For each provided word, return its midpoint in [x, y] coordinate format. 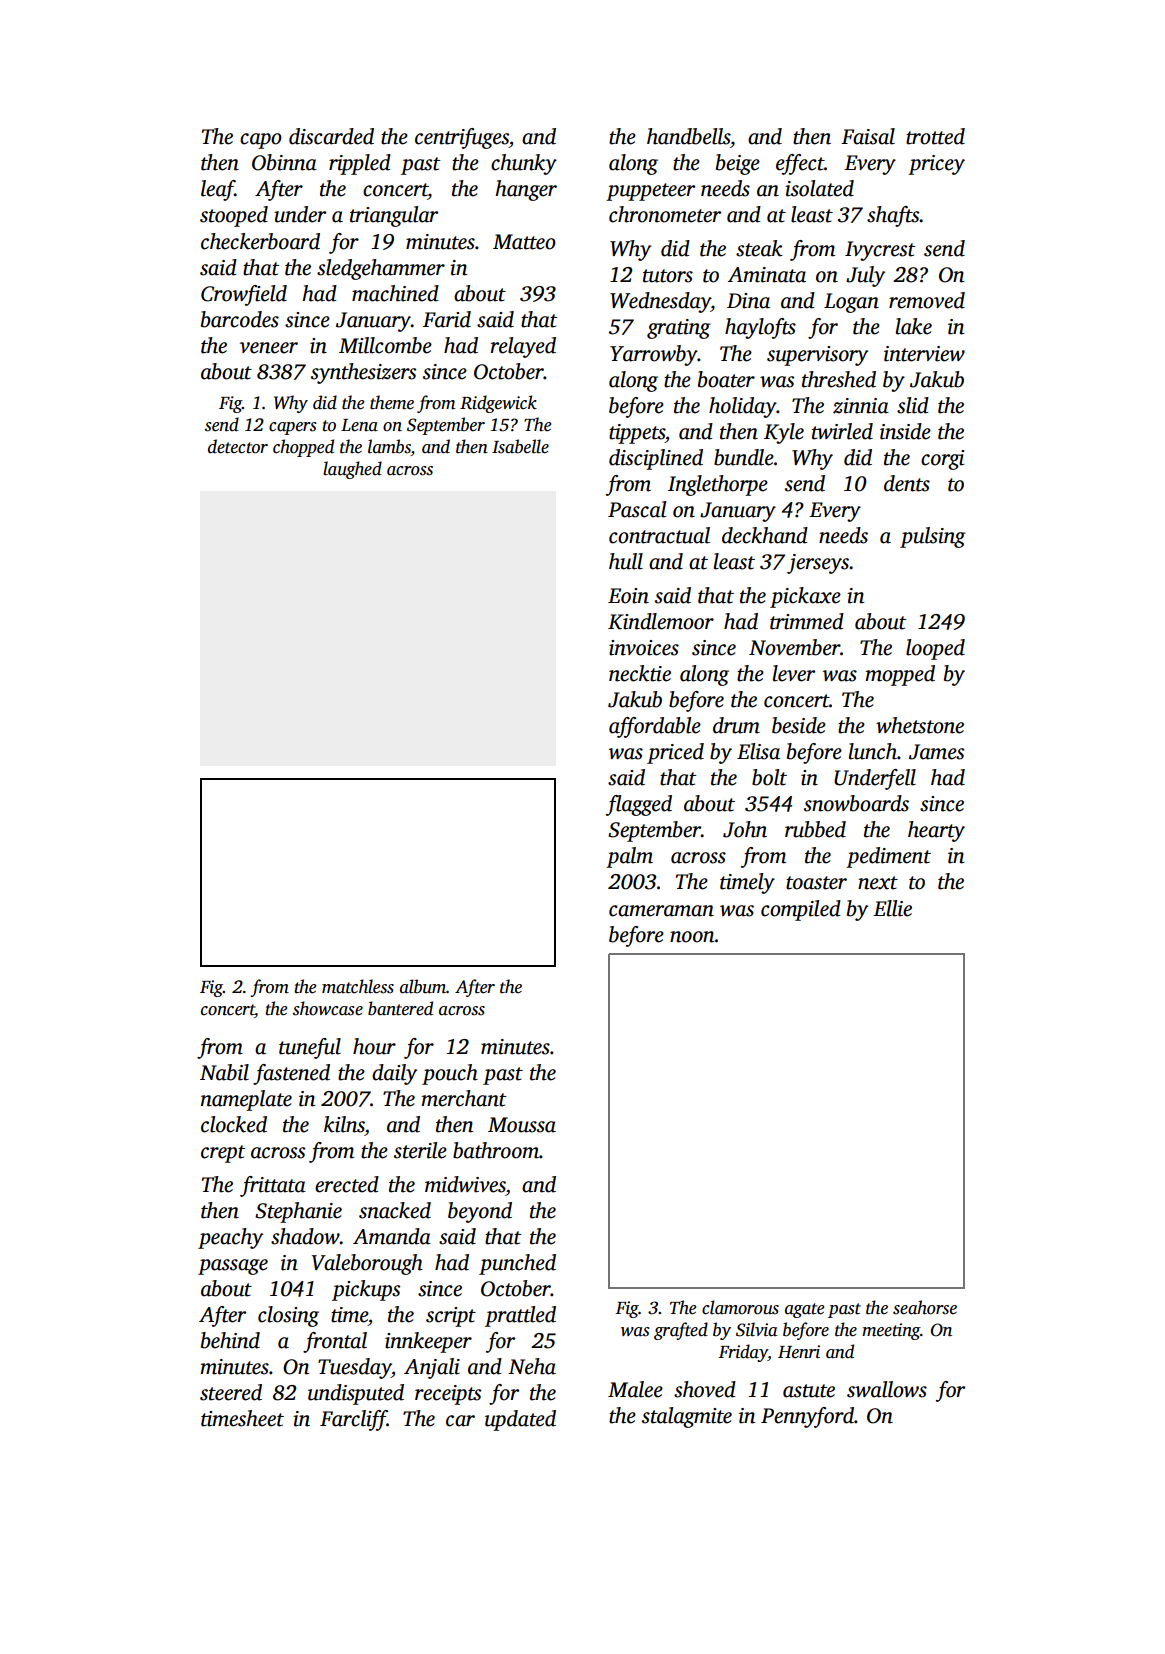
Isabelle [520, 446]
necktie [640, 673]
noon [692, 937]
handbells [688, 136]
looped [935, 649]
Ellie [892, 908]
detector [238, 446]
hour [374, 1046]
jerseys [818, 564]
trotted [935, 136]
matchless [358, 986]
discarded [331, 136]
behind [230, 1340]
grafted [681, 1331]
